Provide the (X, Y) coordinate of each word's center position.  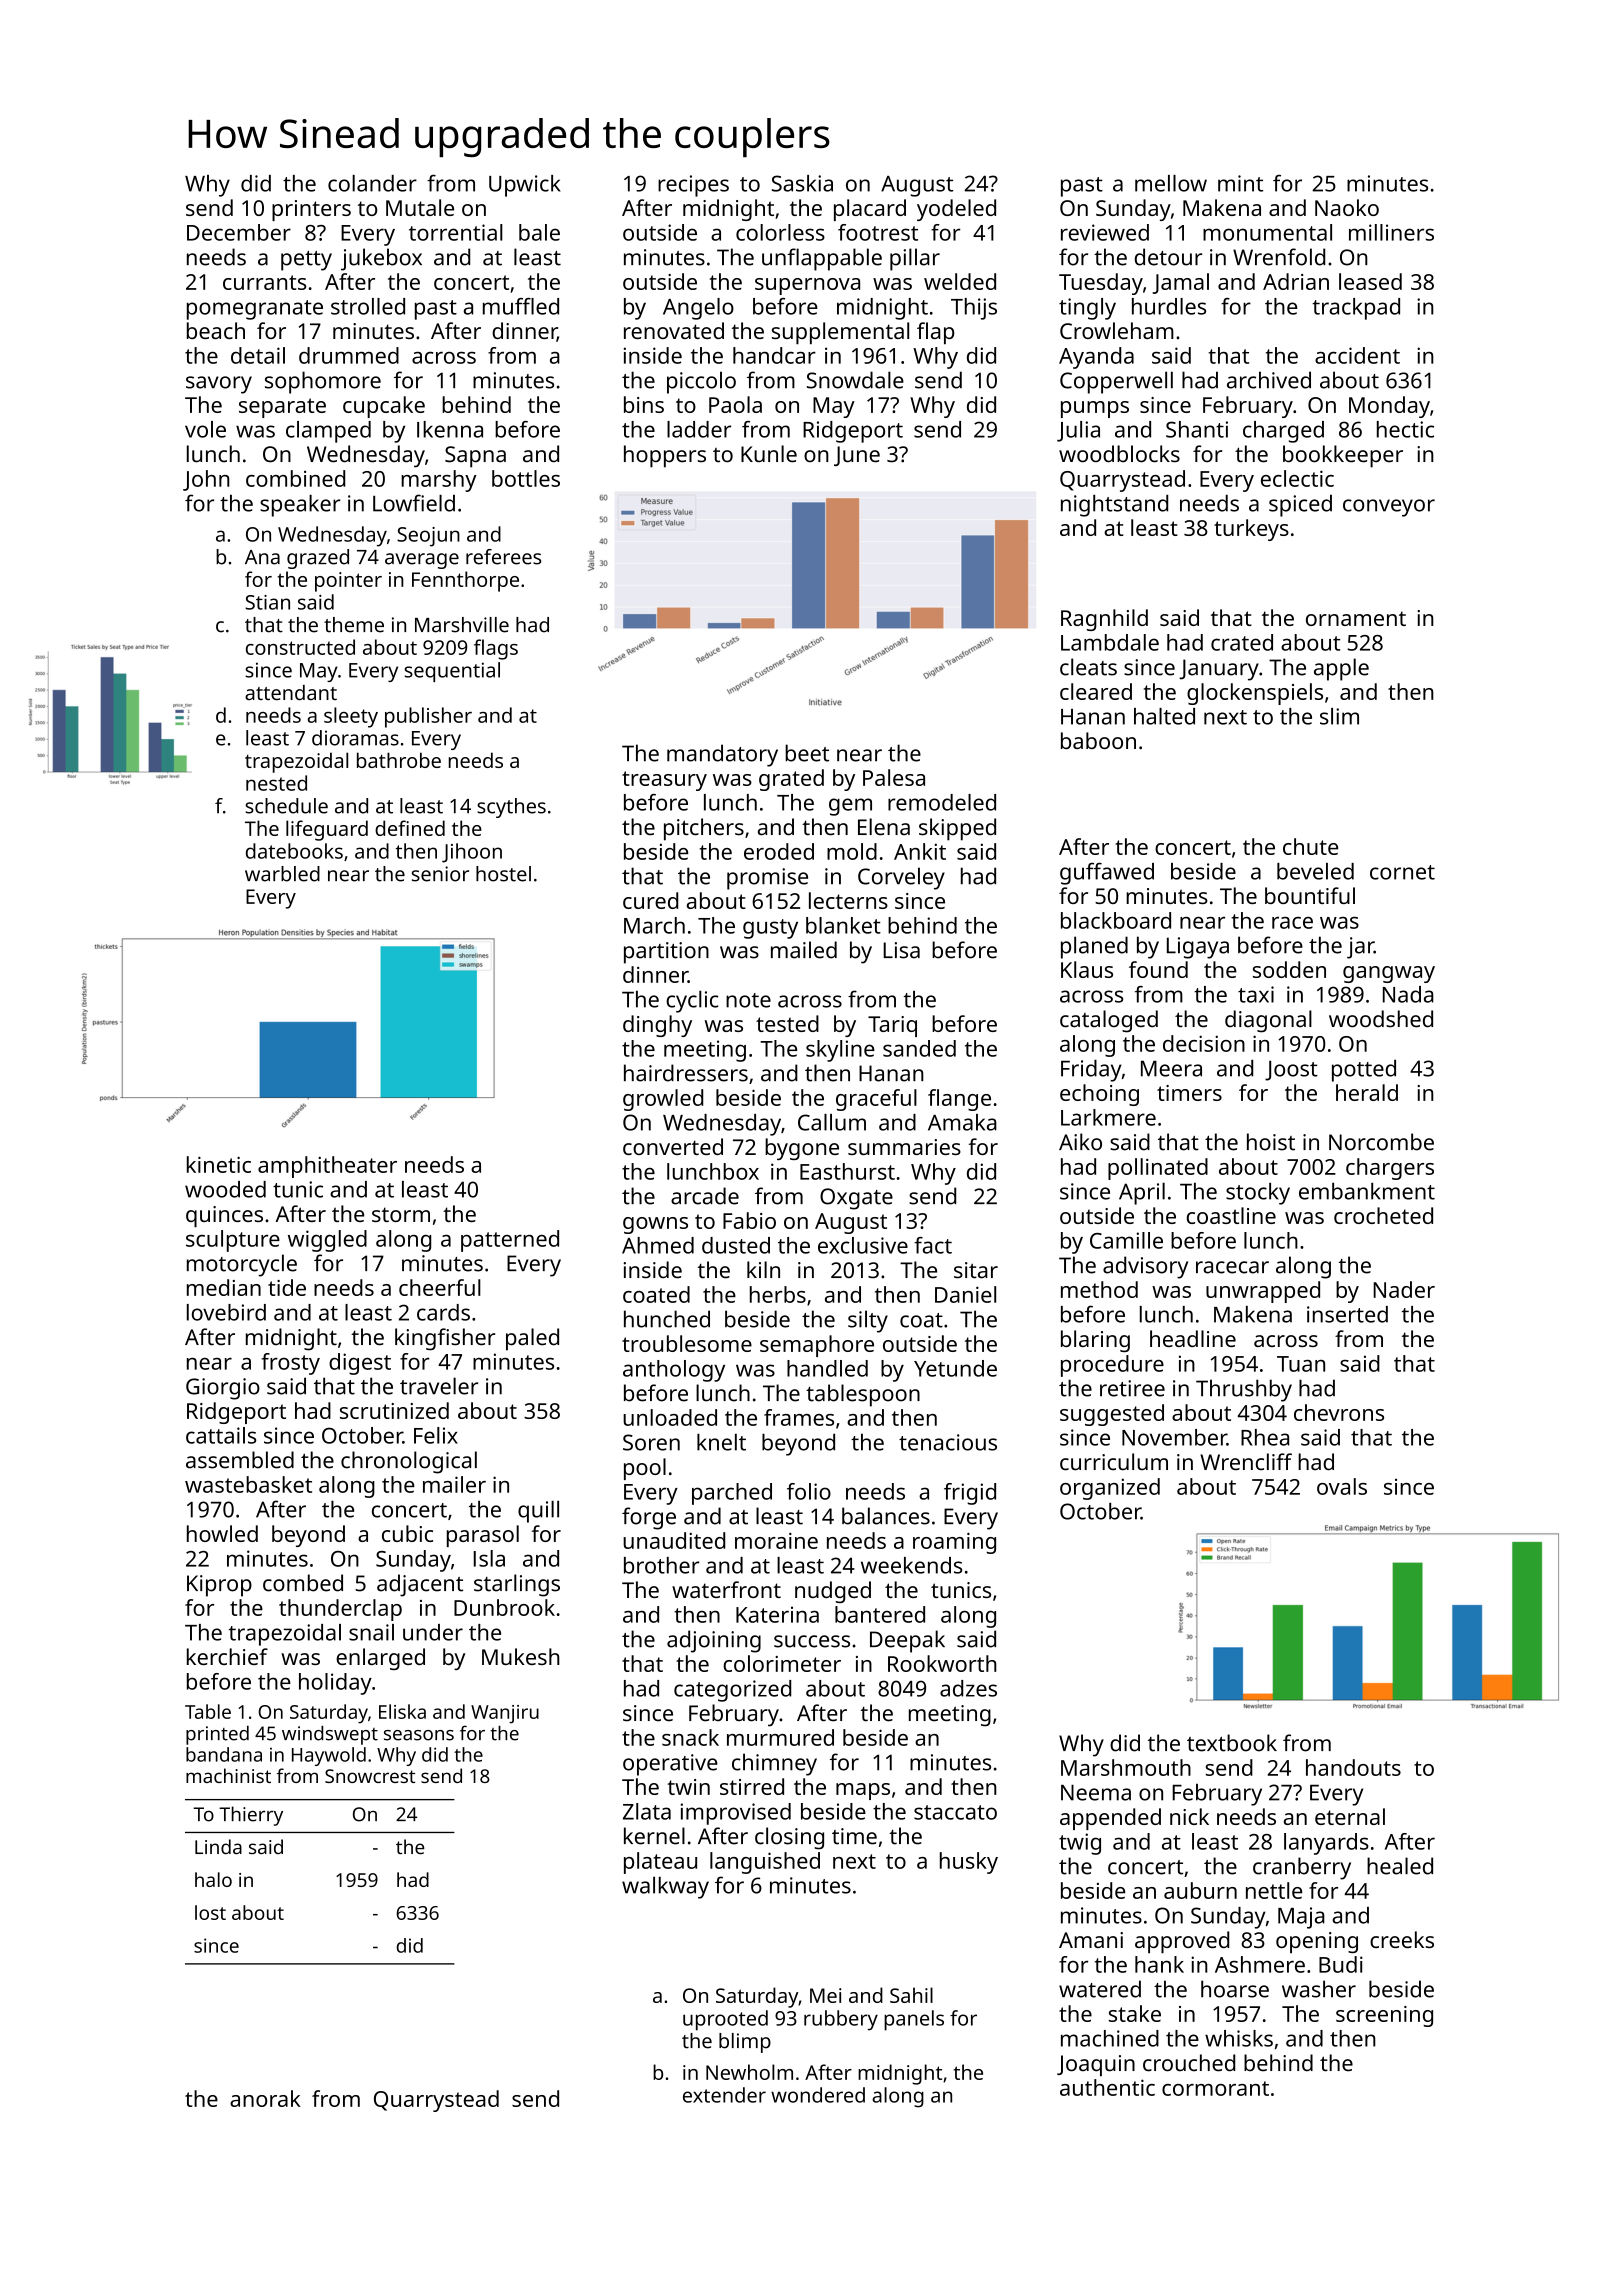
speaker (300, 506)
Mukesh (521, 1656)
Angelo (698, 309)
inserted (1347, 1314)
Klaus (1087, 969)
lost (210, 1912)
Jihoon (472, 853)
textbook (1232, 1743)
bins (644, 404)
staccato (955, 1812)
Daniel (965, 1294)
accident (1357, 355)
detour (1168, 257)
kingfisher (445, 1339)
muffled (521, 306)
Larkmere (1108, 1117)
